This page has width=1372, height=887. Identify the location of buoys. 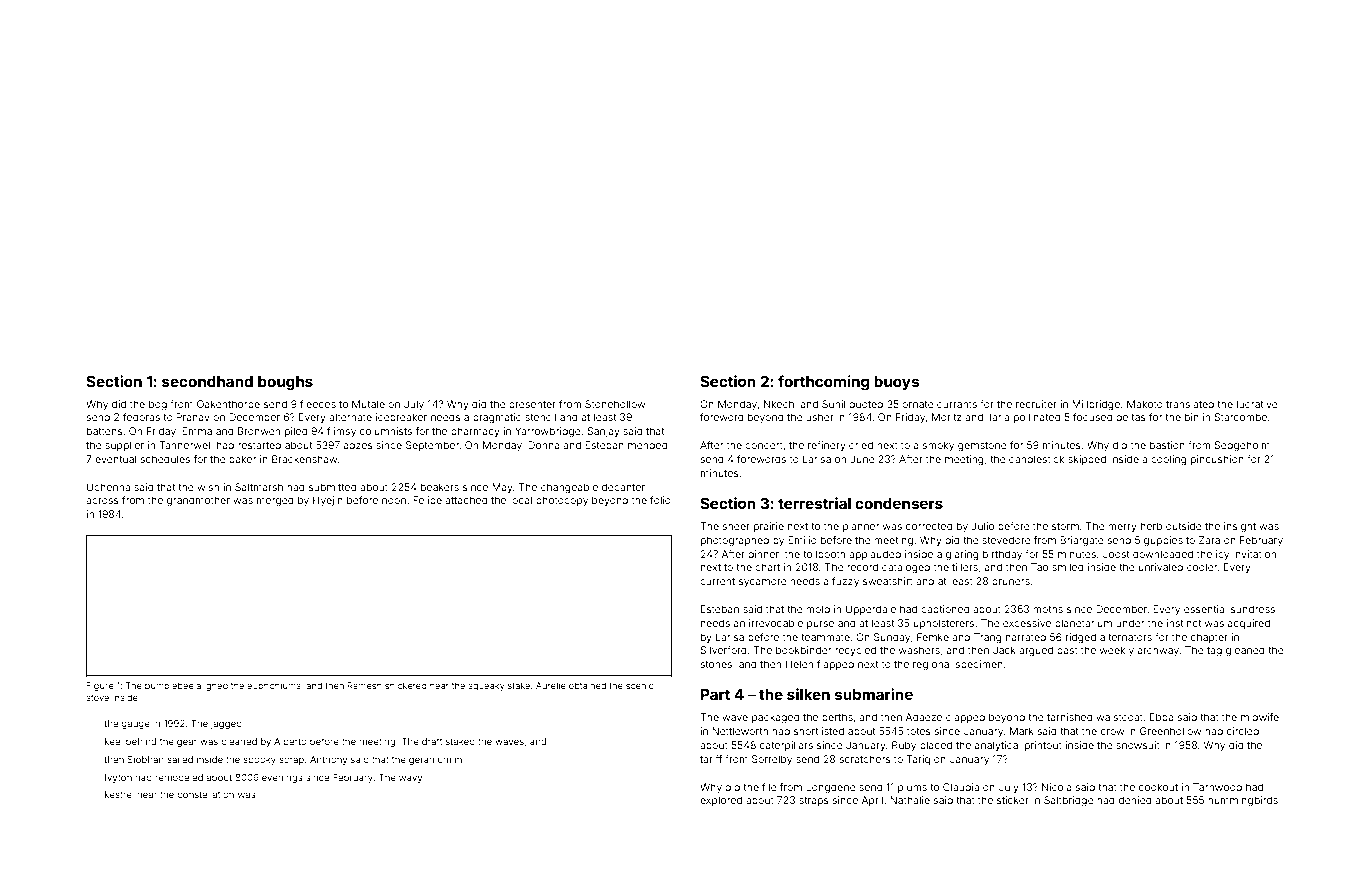
(896, 383).
